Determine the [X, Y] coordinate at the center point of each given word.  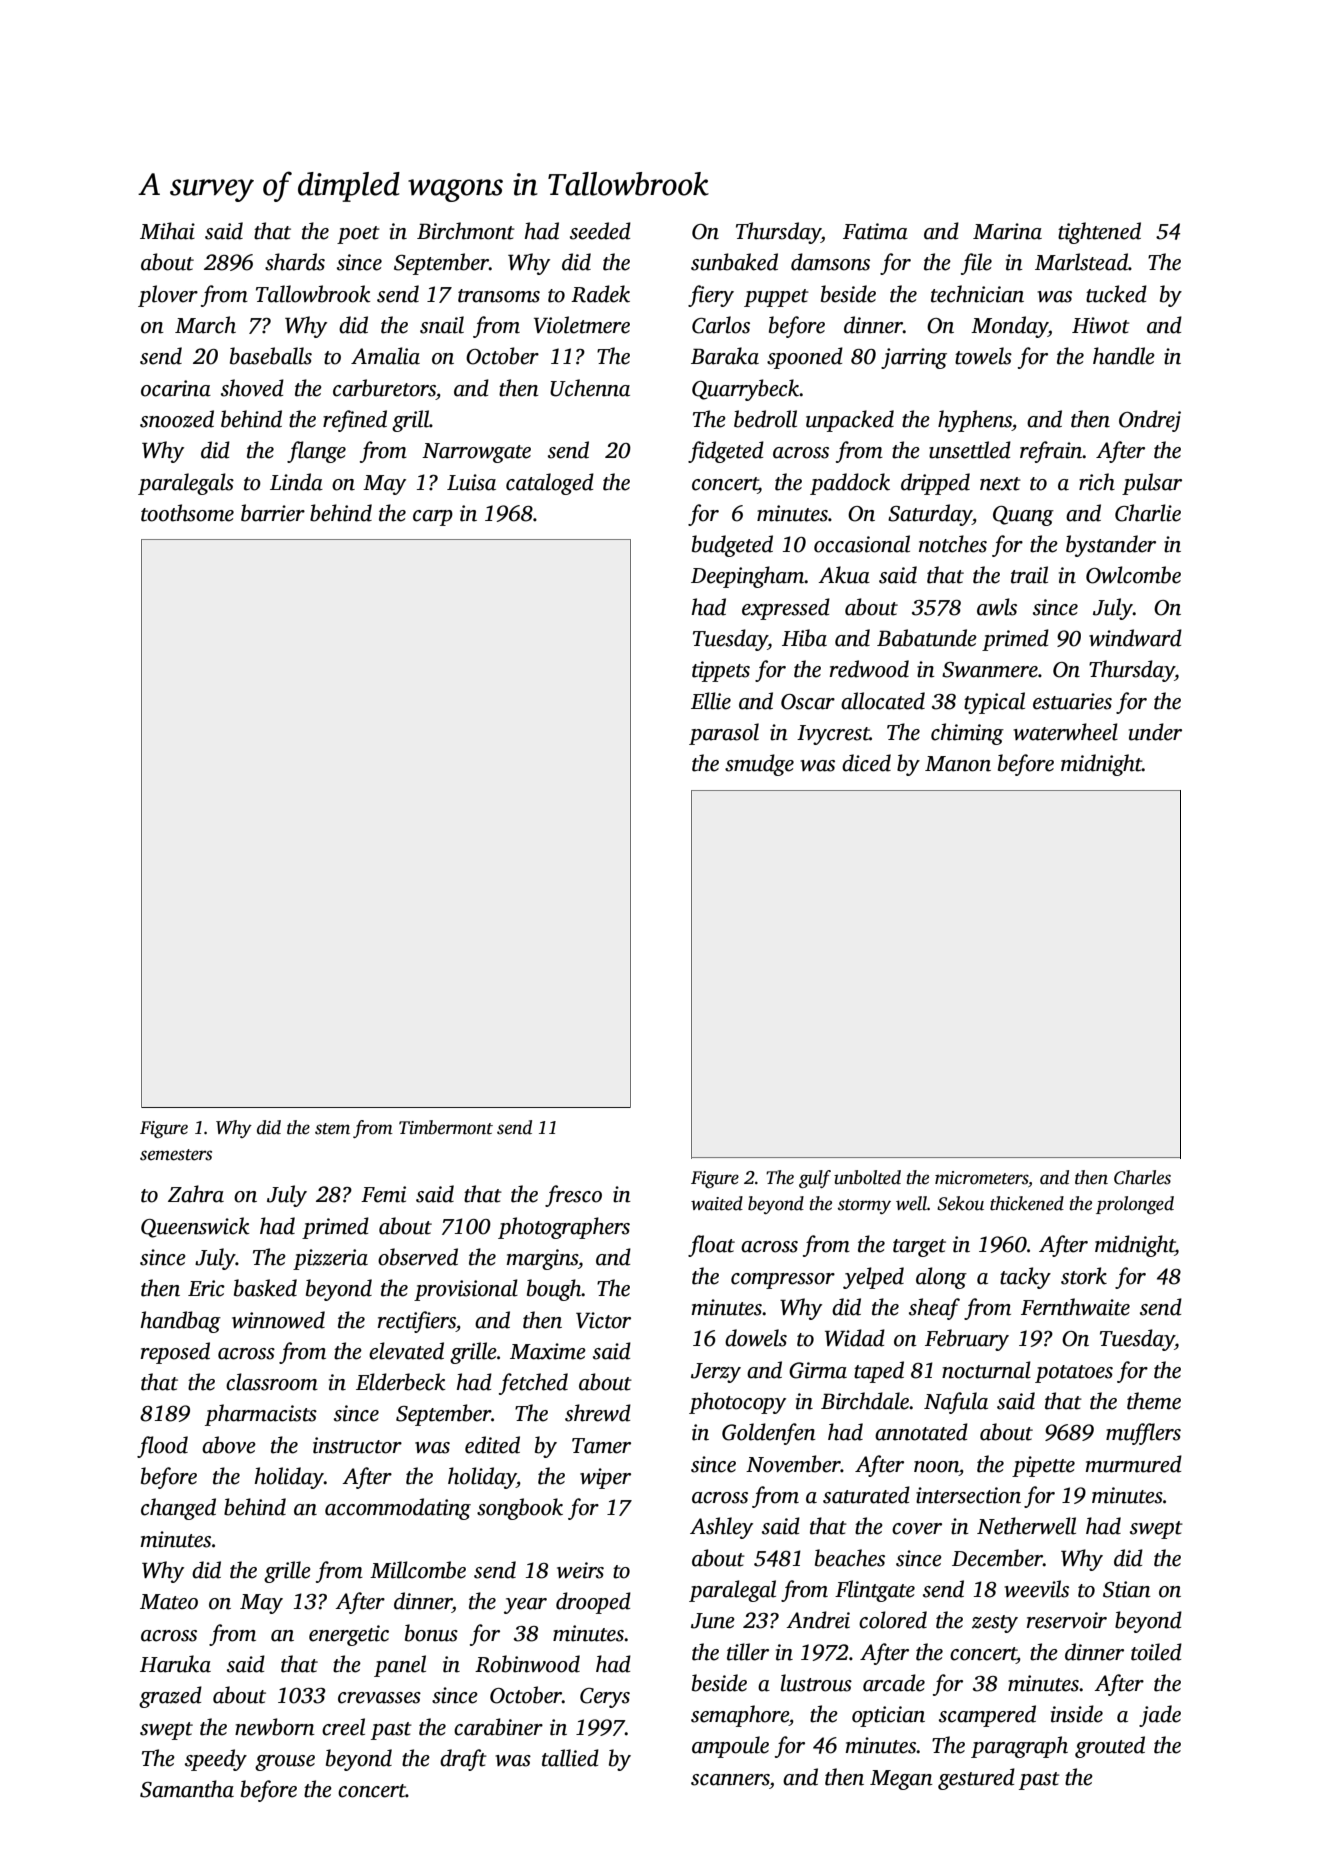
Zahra [196, 1194]
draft [463, 1760]
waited [717, 1203]
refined [355, 421]
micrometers [981, 1178]
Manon [958, 764]
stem [332, 1129]
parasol [724, 734]
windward [1135, 638]
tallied [570, 1758]
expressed [786, 609]
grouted [1110, 1747]
